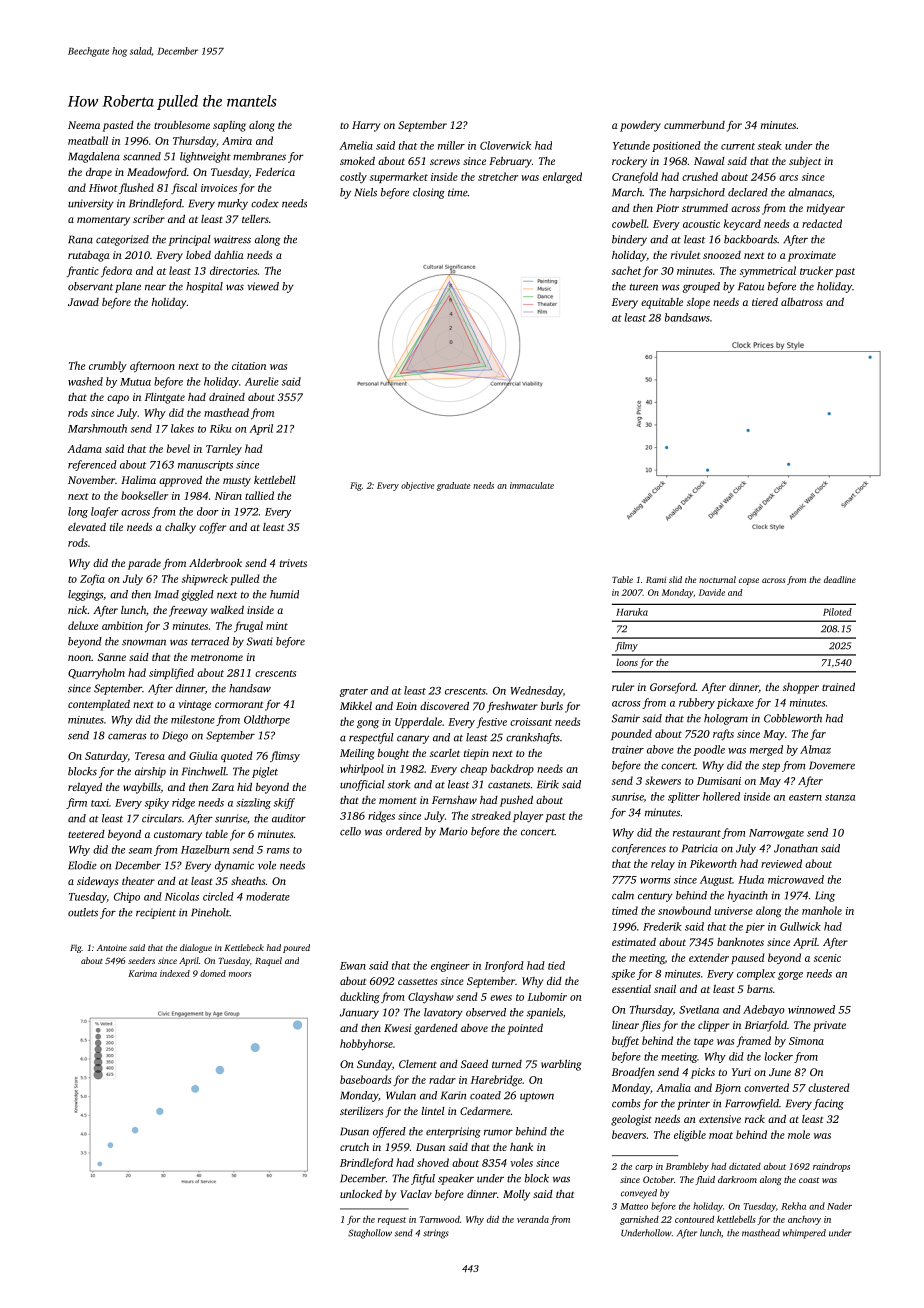 Image resolution: width=924 pixels, height=1308 pixels. What do you see at coordinates (770, 145) in the screenshot?
I see `steak` at bounding box center [770, 145].
